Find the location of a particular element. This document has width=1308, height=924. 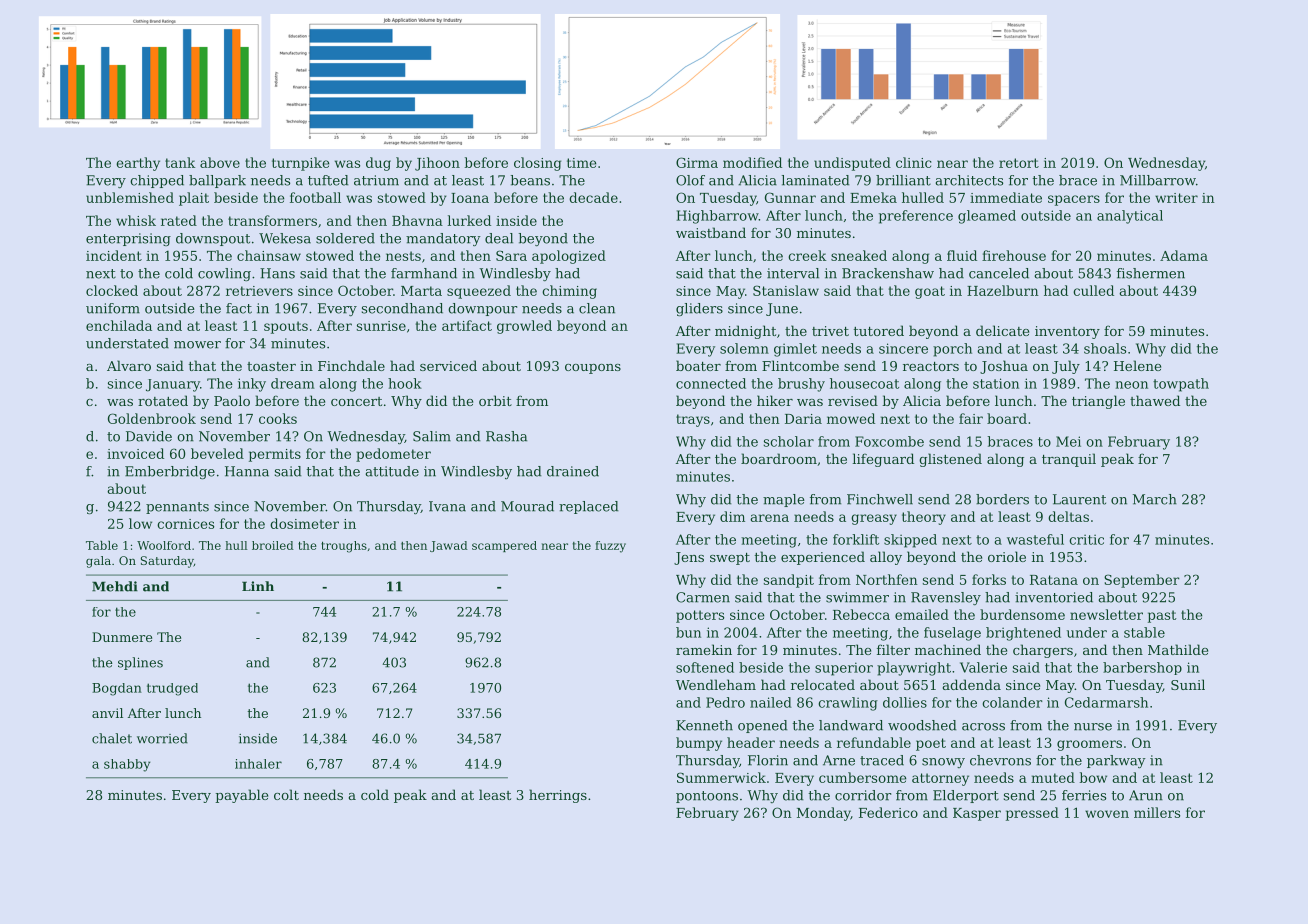

critic is located at coordinates (1086, 540).
